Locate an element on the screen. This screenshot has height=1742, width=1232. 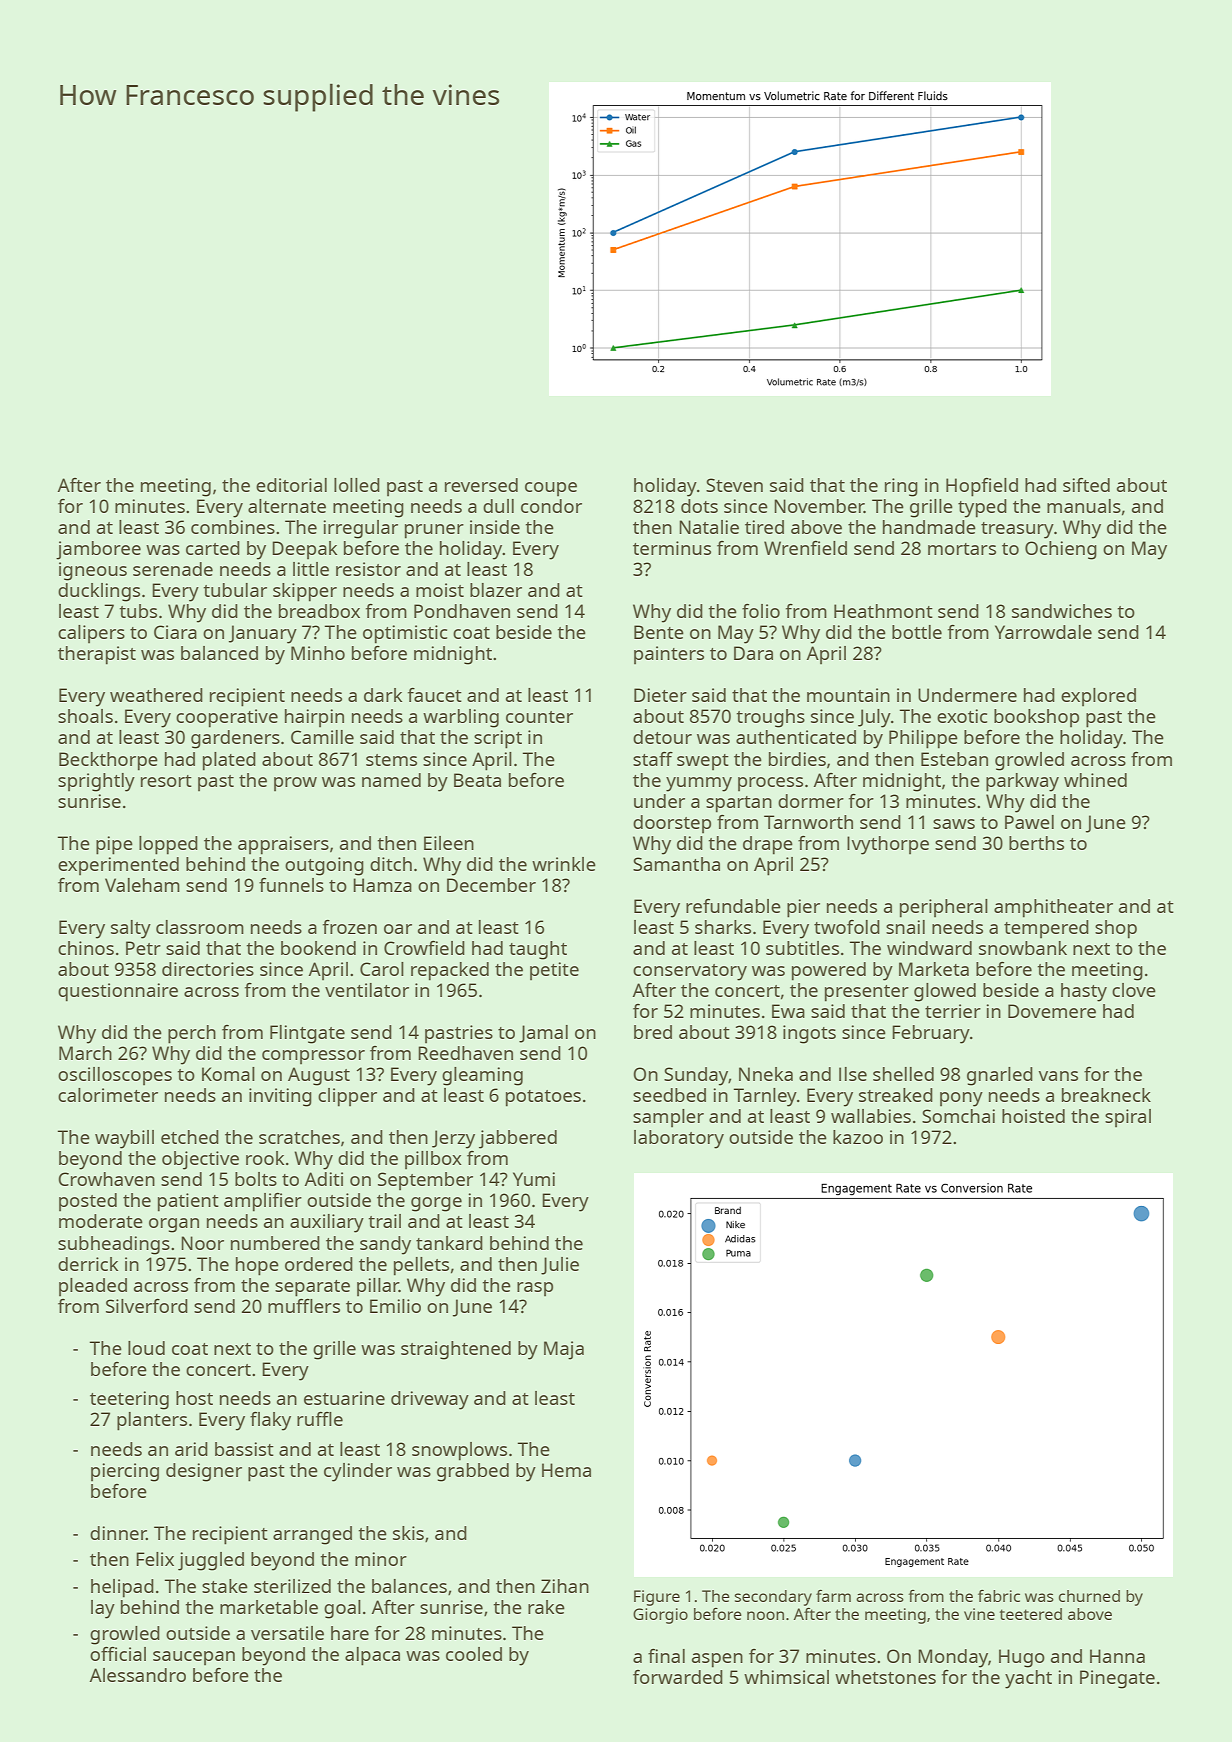
forwarded is located at coordinates (678, 1677).
